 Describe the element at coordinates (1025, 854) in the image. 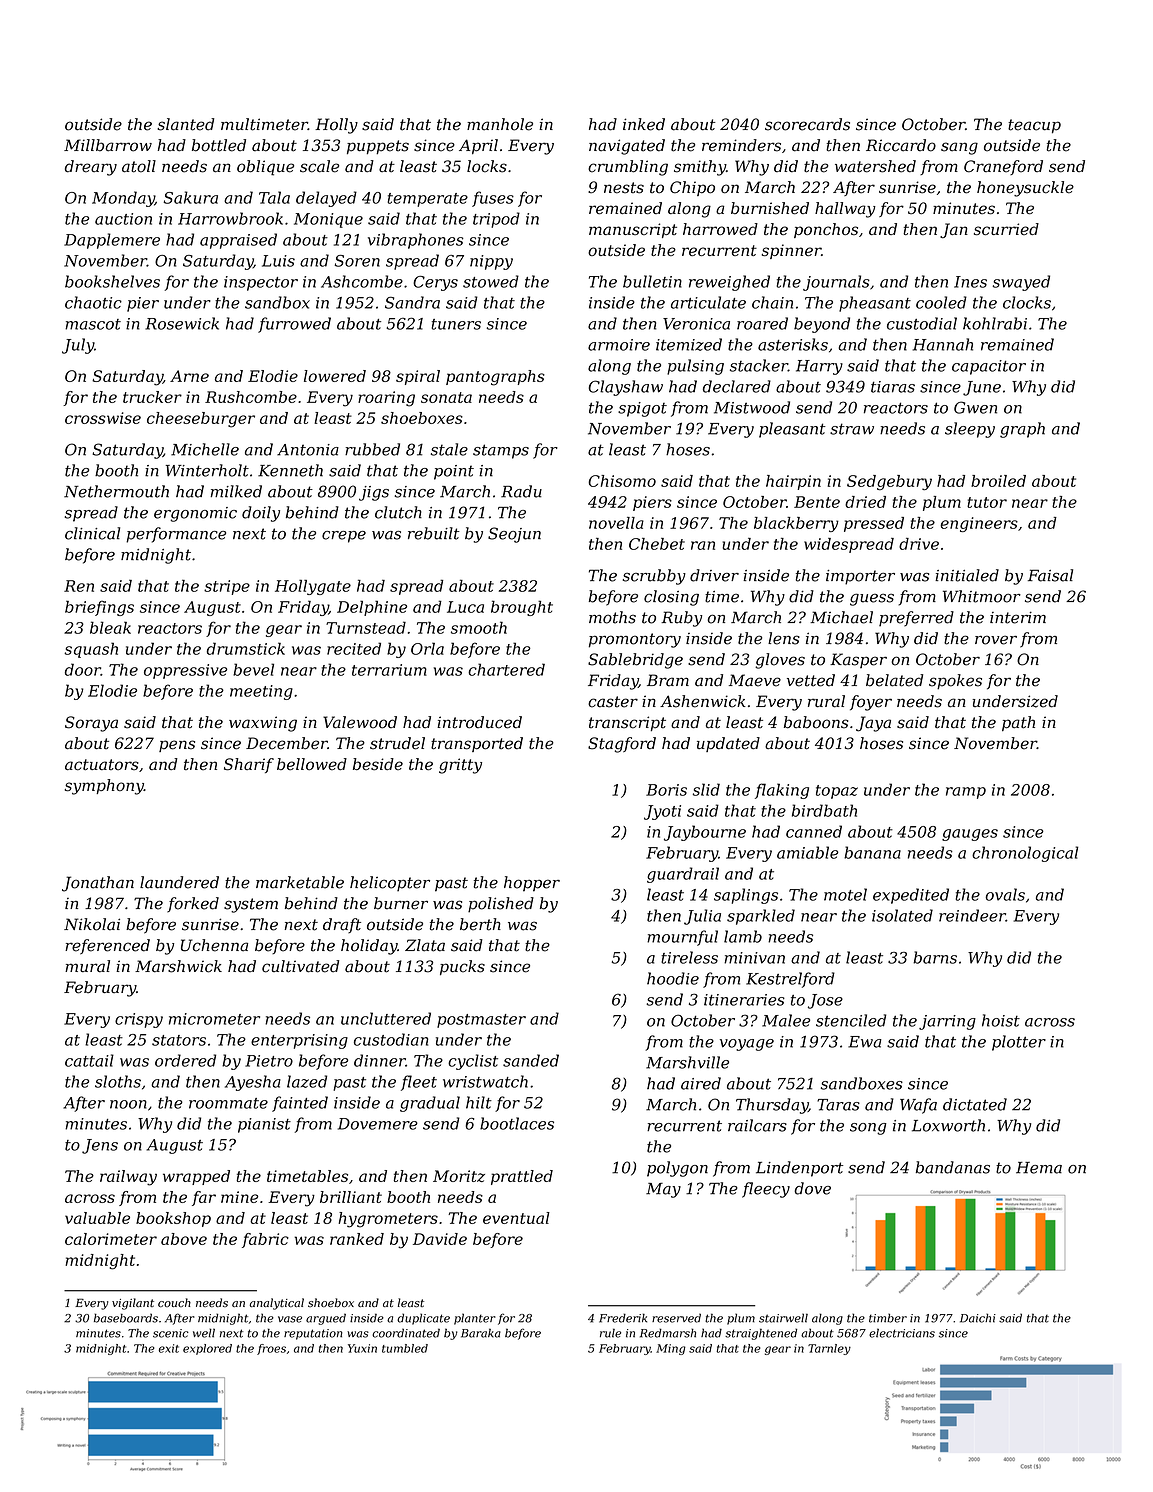

I see `chronological` at that location.
